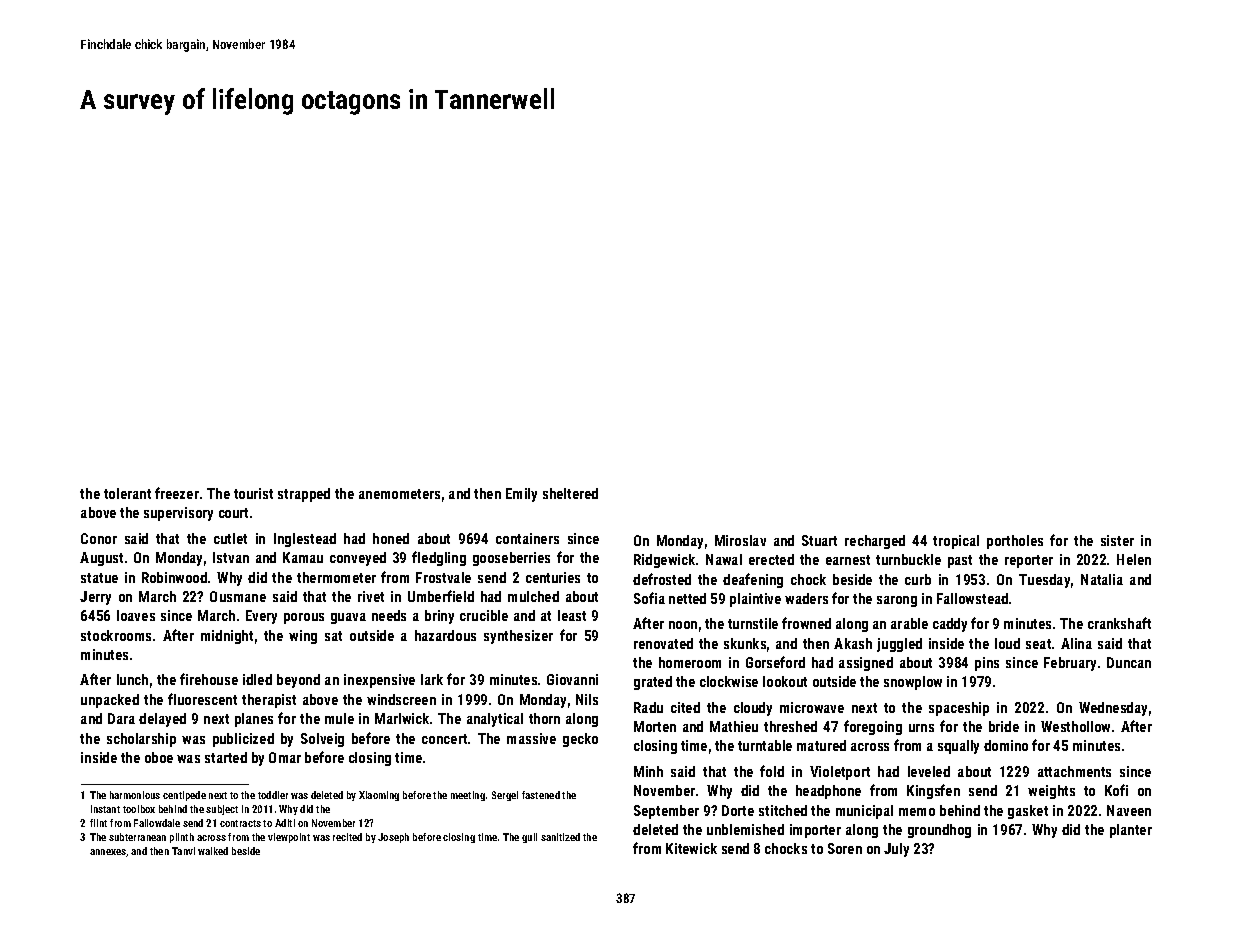 The height and width of the screenshot is (952, 1233). I want to click on crankshaft, so click(1119, 623).
